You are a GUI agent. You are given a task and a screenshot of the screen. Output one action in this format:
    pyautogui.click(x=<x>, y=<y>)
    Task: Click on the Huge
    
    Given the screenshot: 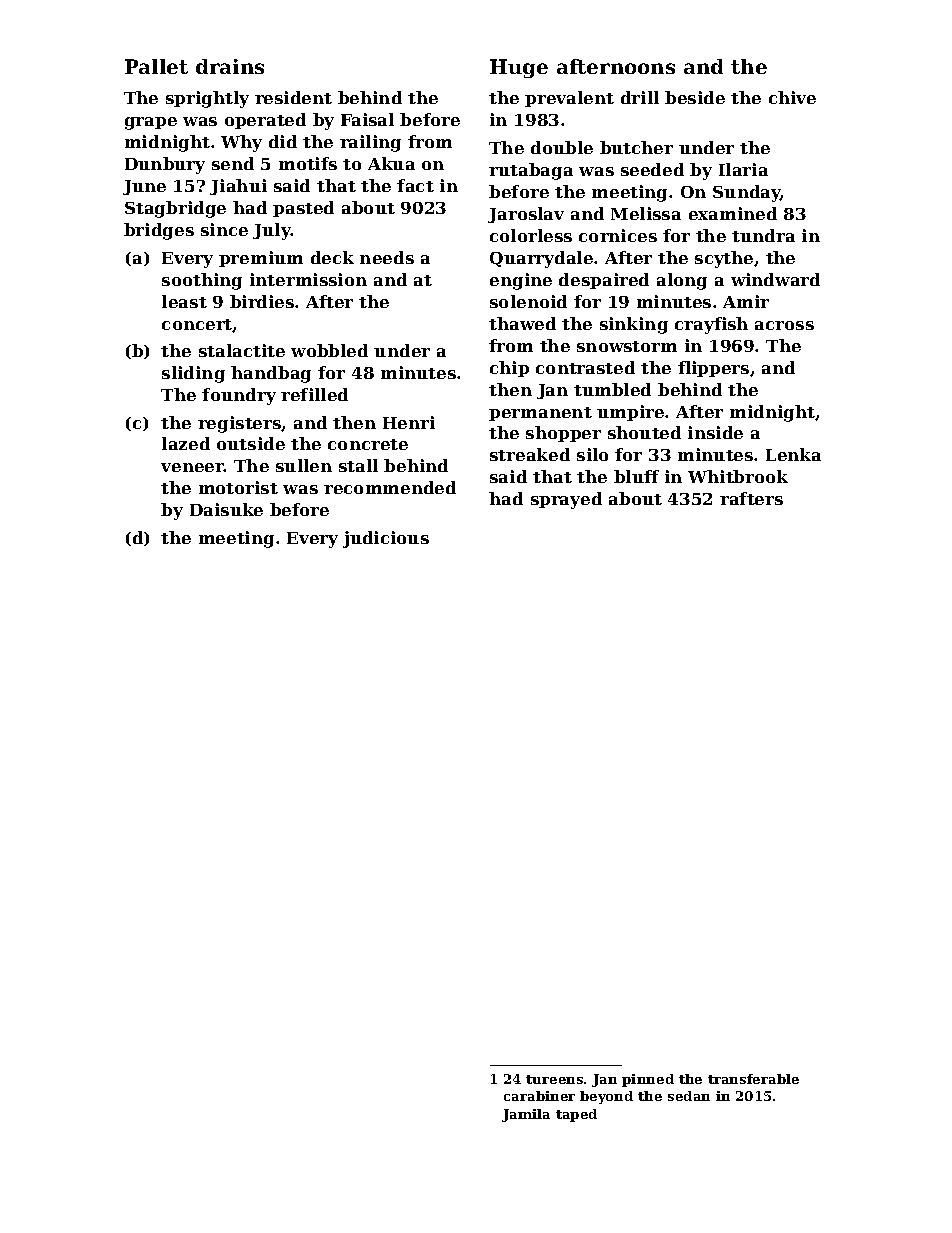 What is the action you would take?
    pyautogui.click(x=519, y=68)
